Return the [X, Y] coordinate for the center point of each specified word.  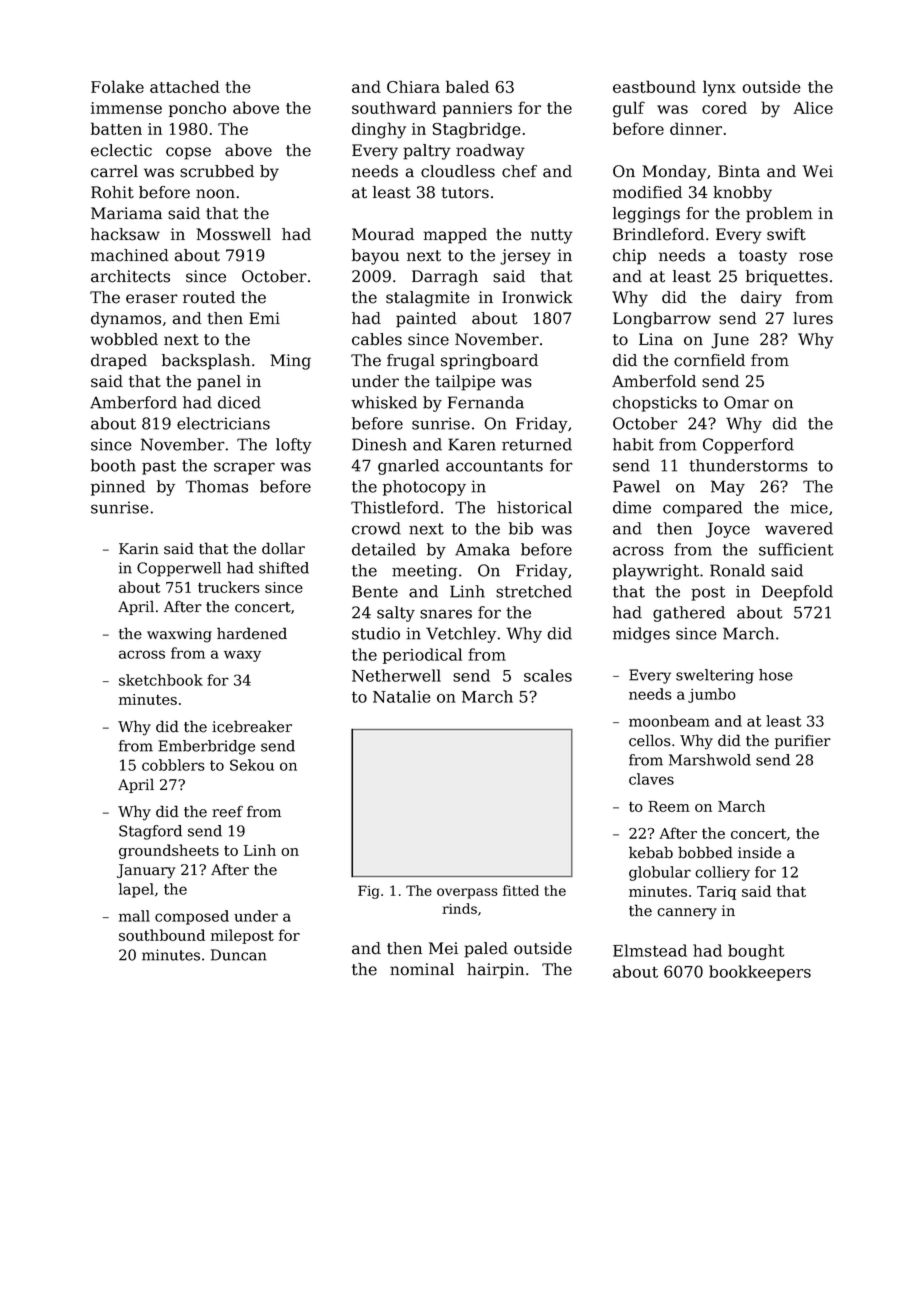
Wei [817, 171]
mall [134, 916]
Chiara [413, 86]
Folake [117, 86]
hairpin [495, 971]
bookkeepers [760, 973]
